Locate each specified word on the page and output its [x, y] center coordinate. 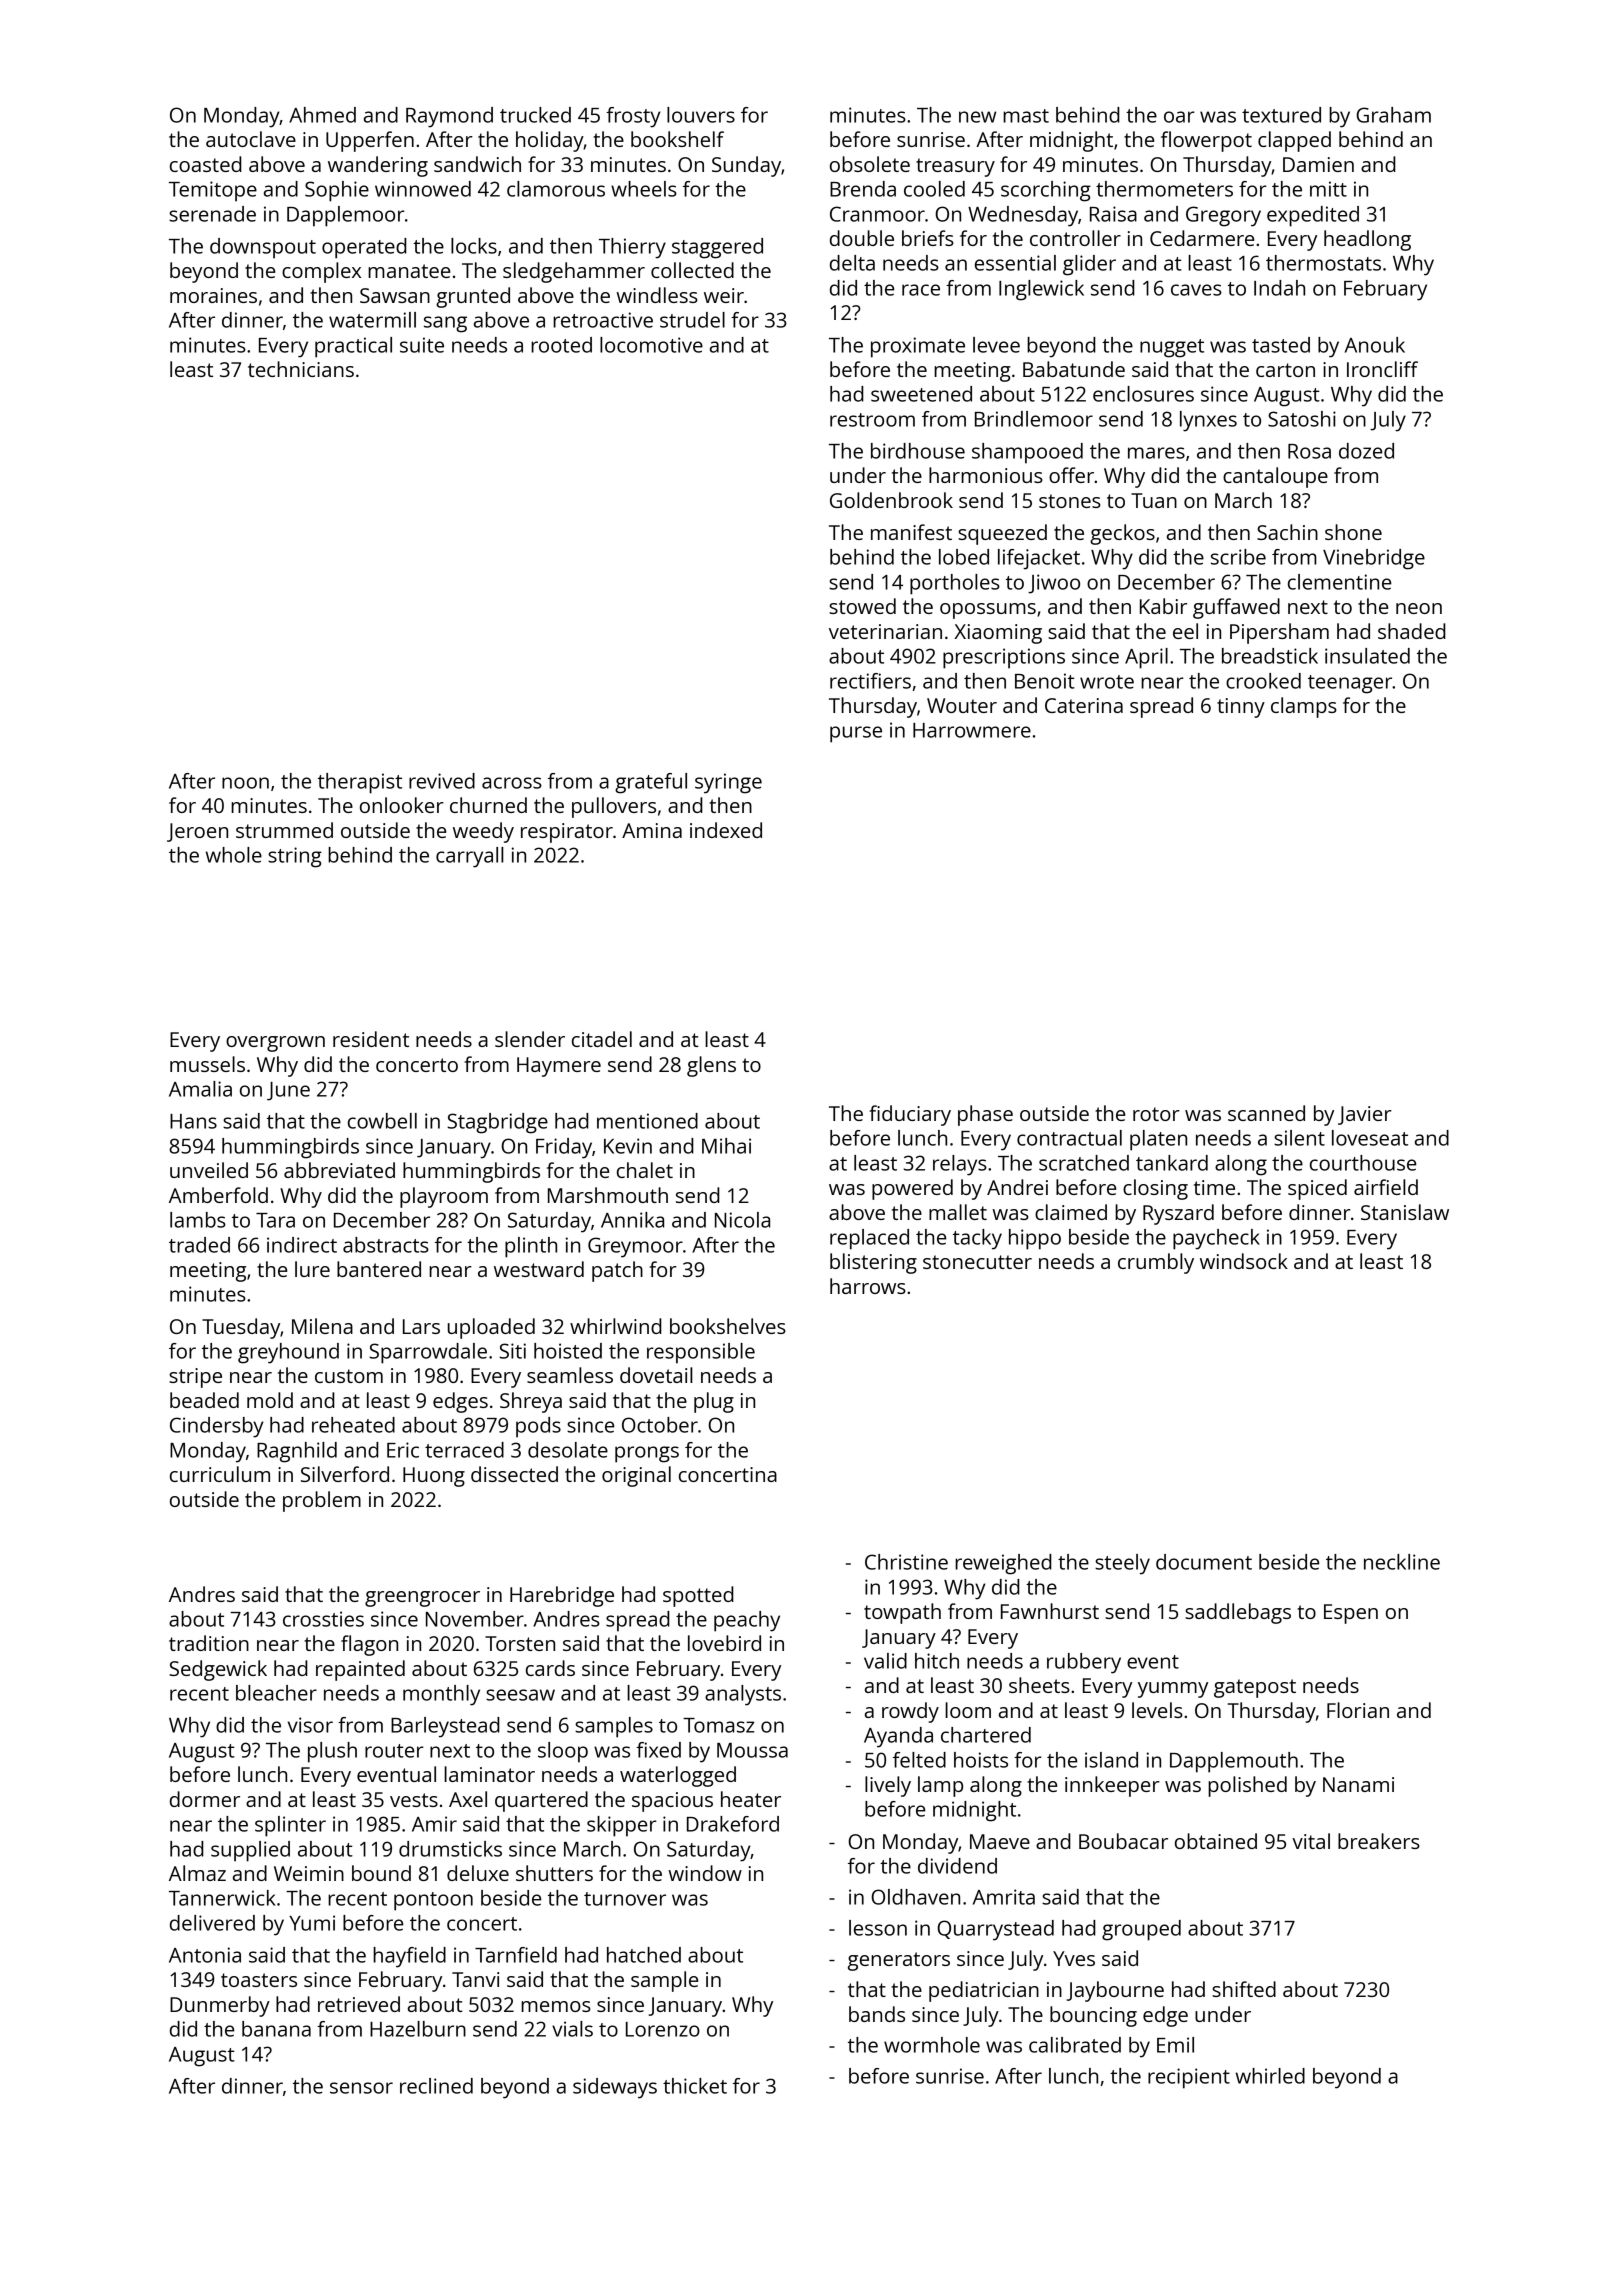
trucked [535, 115]
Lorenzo [663, 2029]
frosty [633, 117]
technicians [301, 369]
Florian [1358, 1710]
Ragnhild [297, 1452]
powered [912, 1189]
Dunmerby [220, 2006]
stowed [862, 606]
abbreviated [339, 1170]
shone [1353, 532]
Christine [906, 1562]
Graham [1393, 115]
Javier [1365, 1115]
